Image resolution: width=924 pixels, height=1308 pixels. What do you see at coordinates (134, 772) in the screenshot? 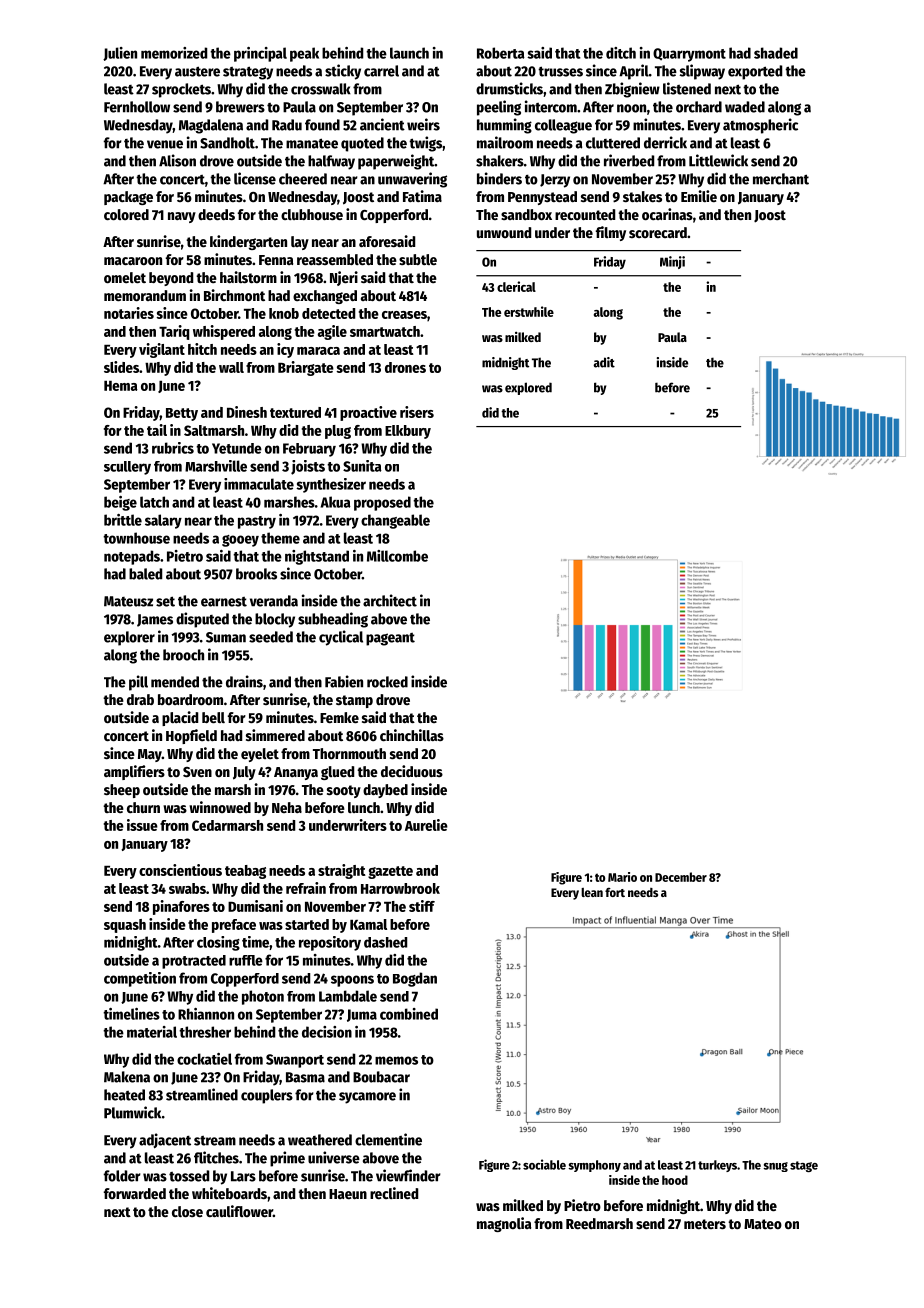
I see `amplifiers` at bounding box center [134, 772].
